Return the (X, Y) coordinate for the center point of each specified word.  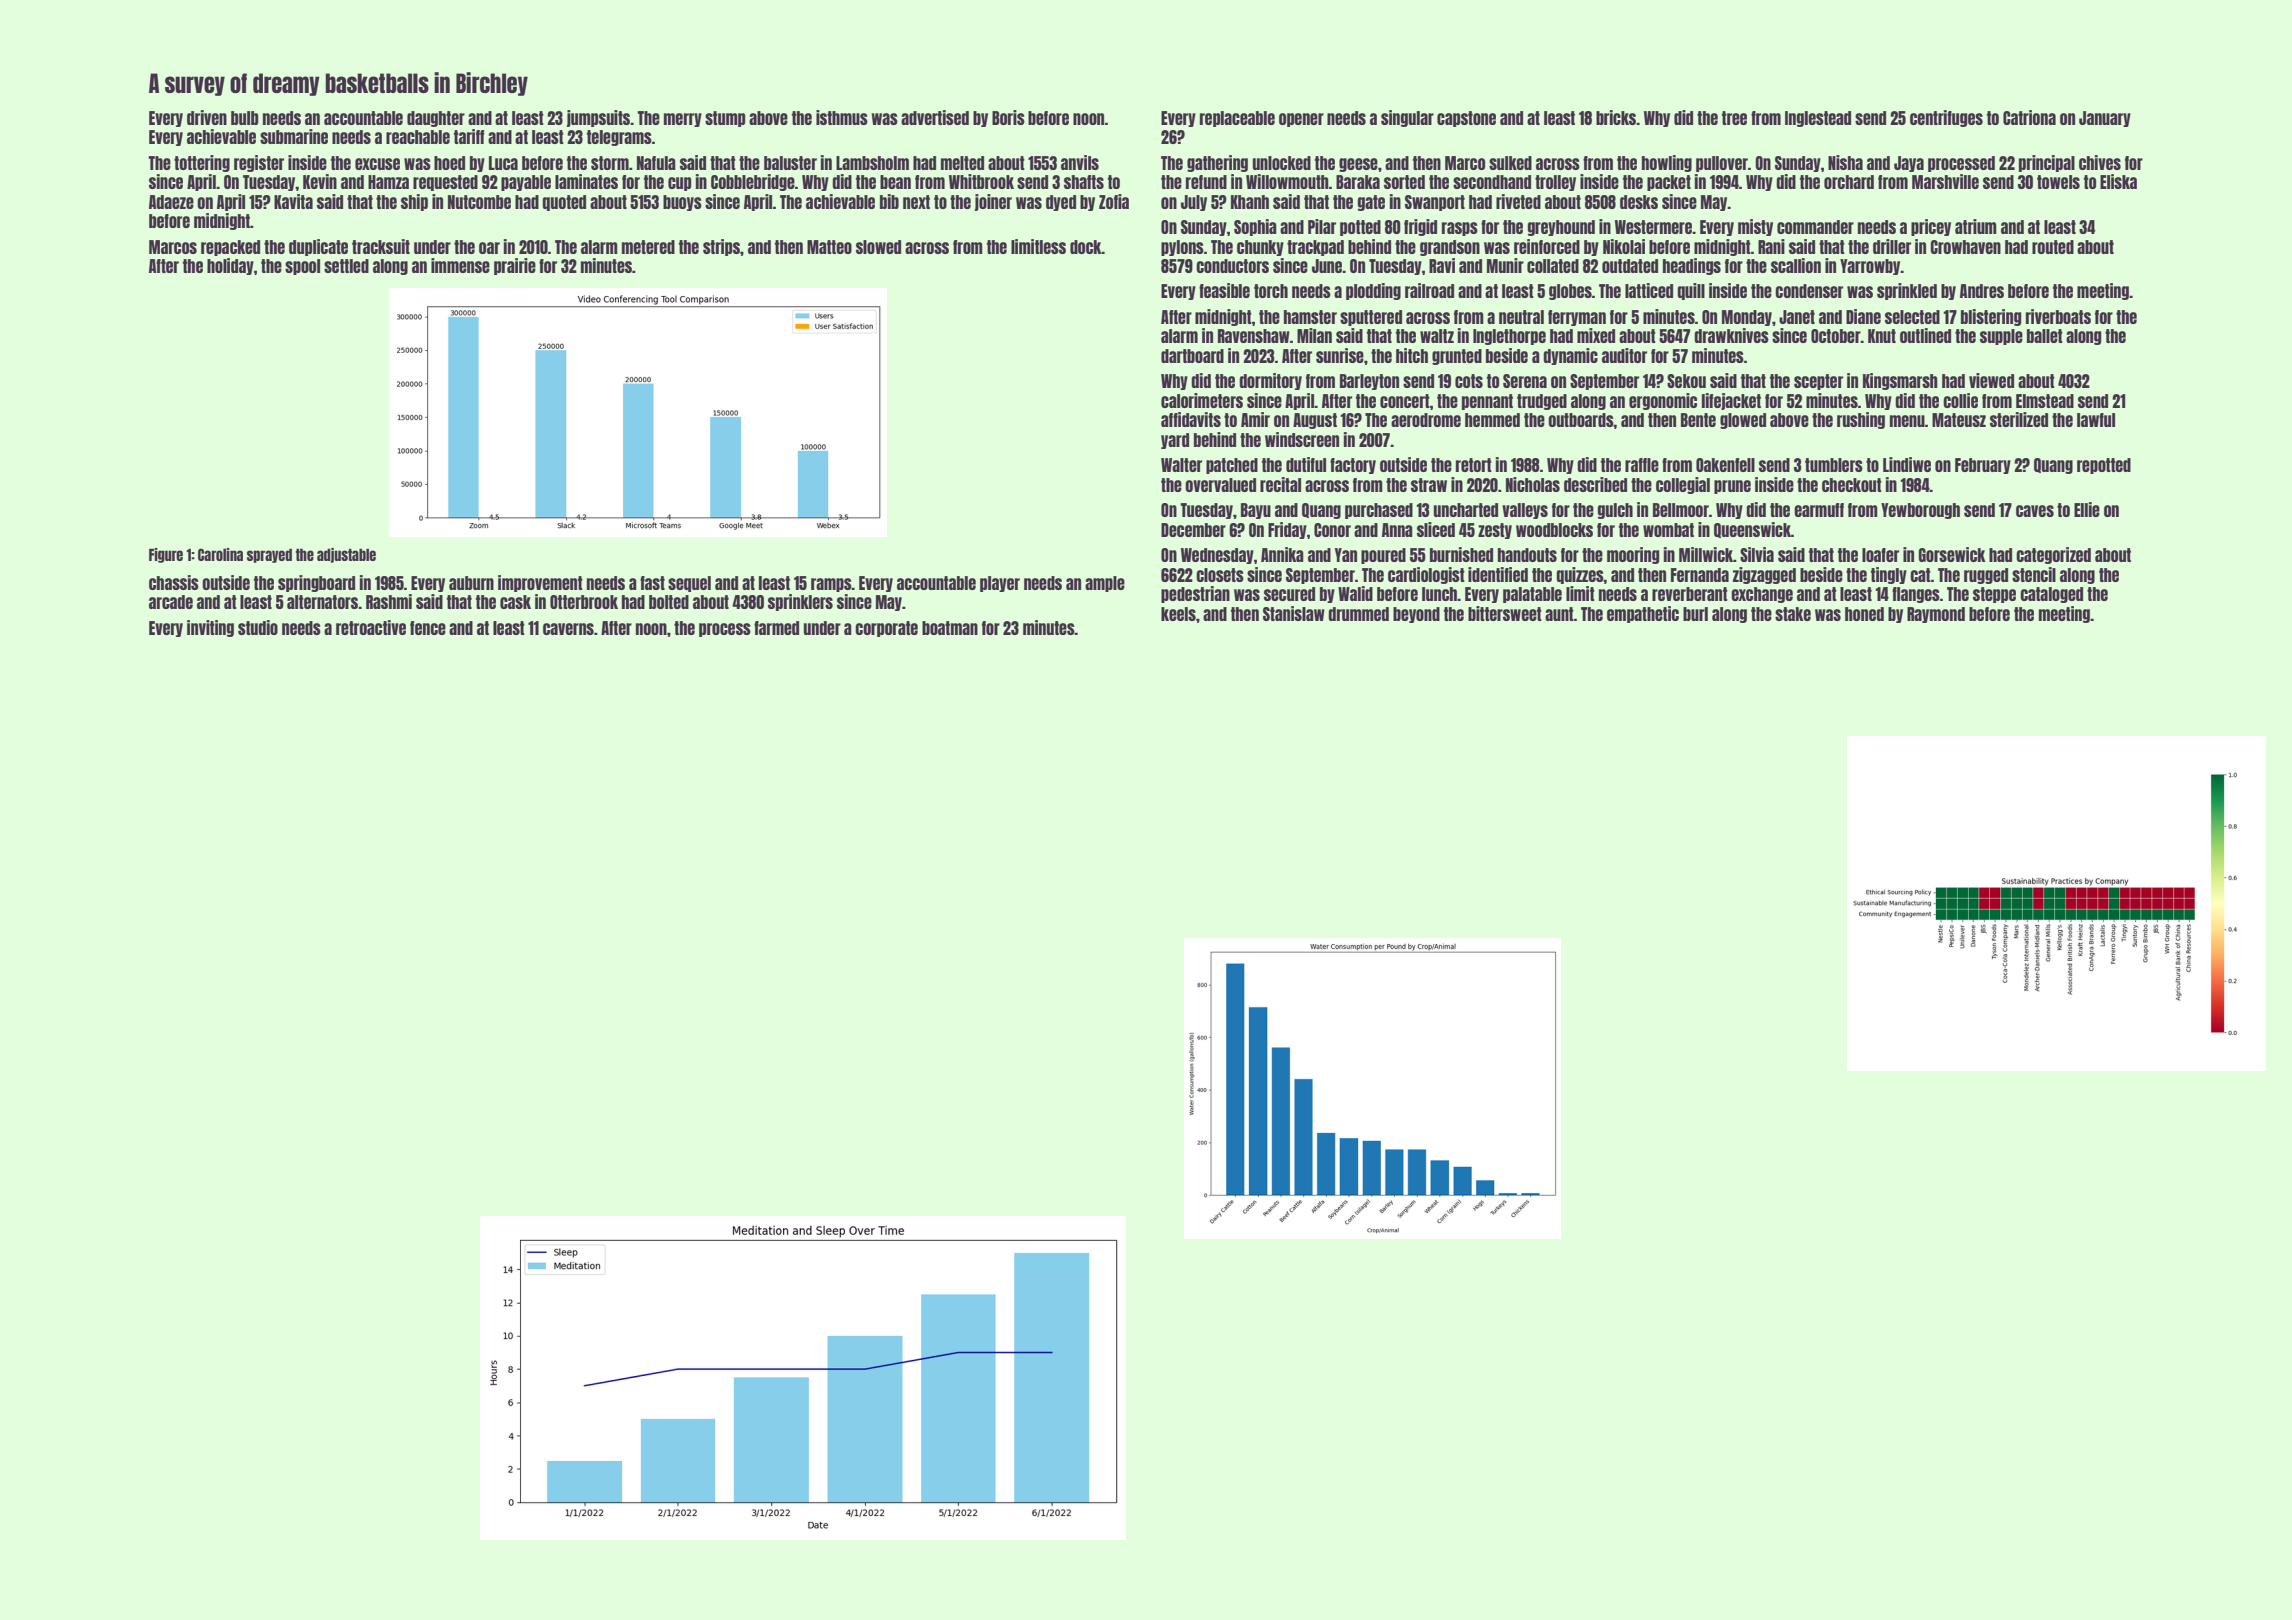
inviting (210, 628)
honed (1864, 614)
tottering (202, 163)
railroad (1429, 290)
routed (2053, 247)
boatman (950, 628)
